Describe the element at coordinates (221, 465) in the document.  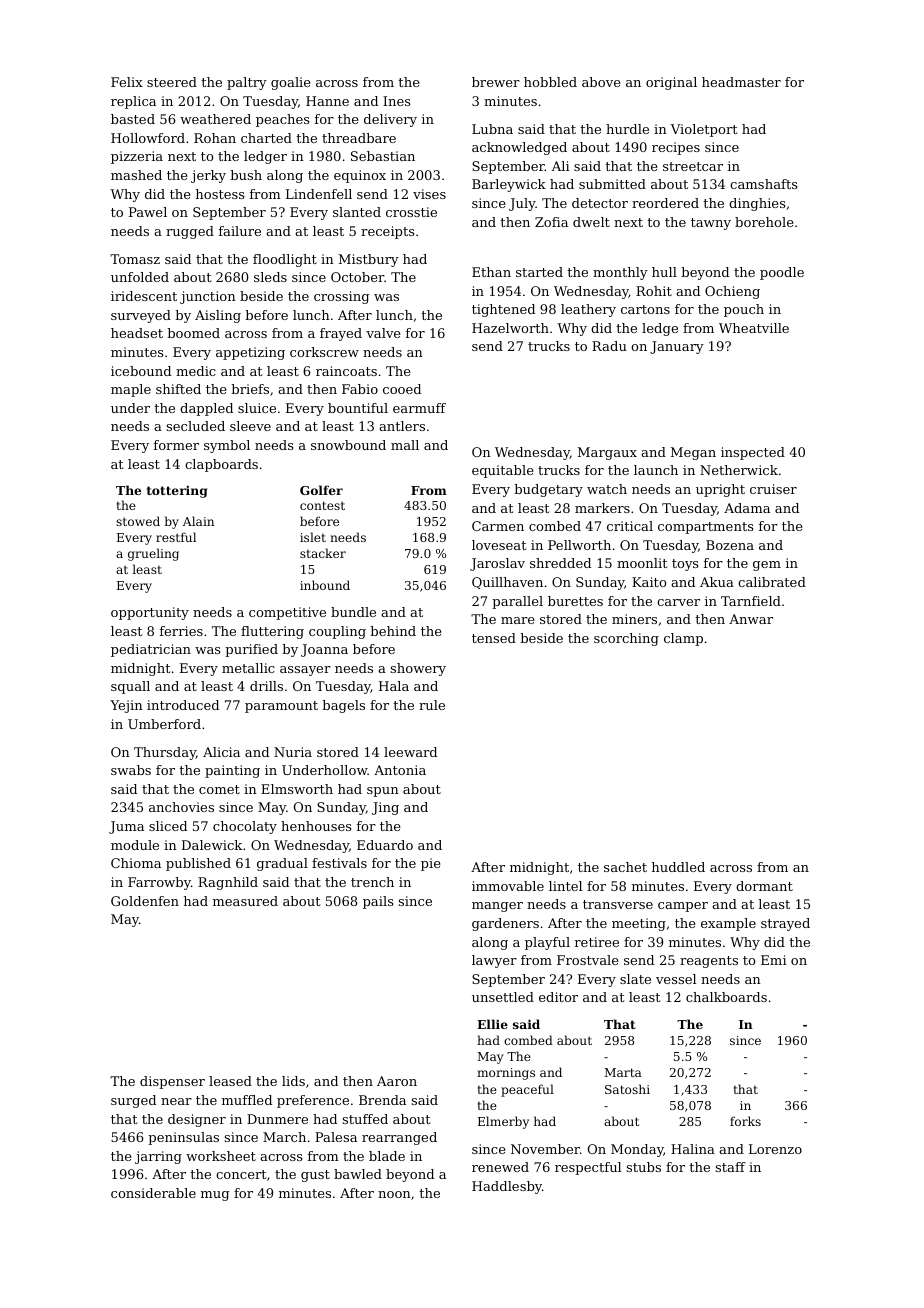
I see `clapboards` at that location.
